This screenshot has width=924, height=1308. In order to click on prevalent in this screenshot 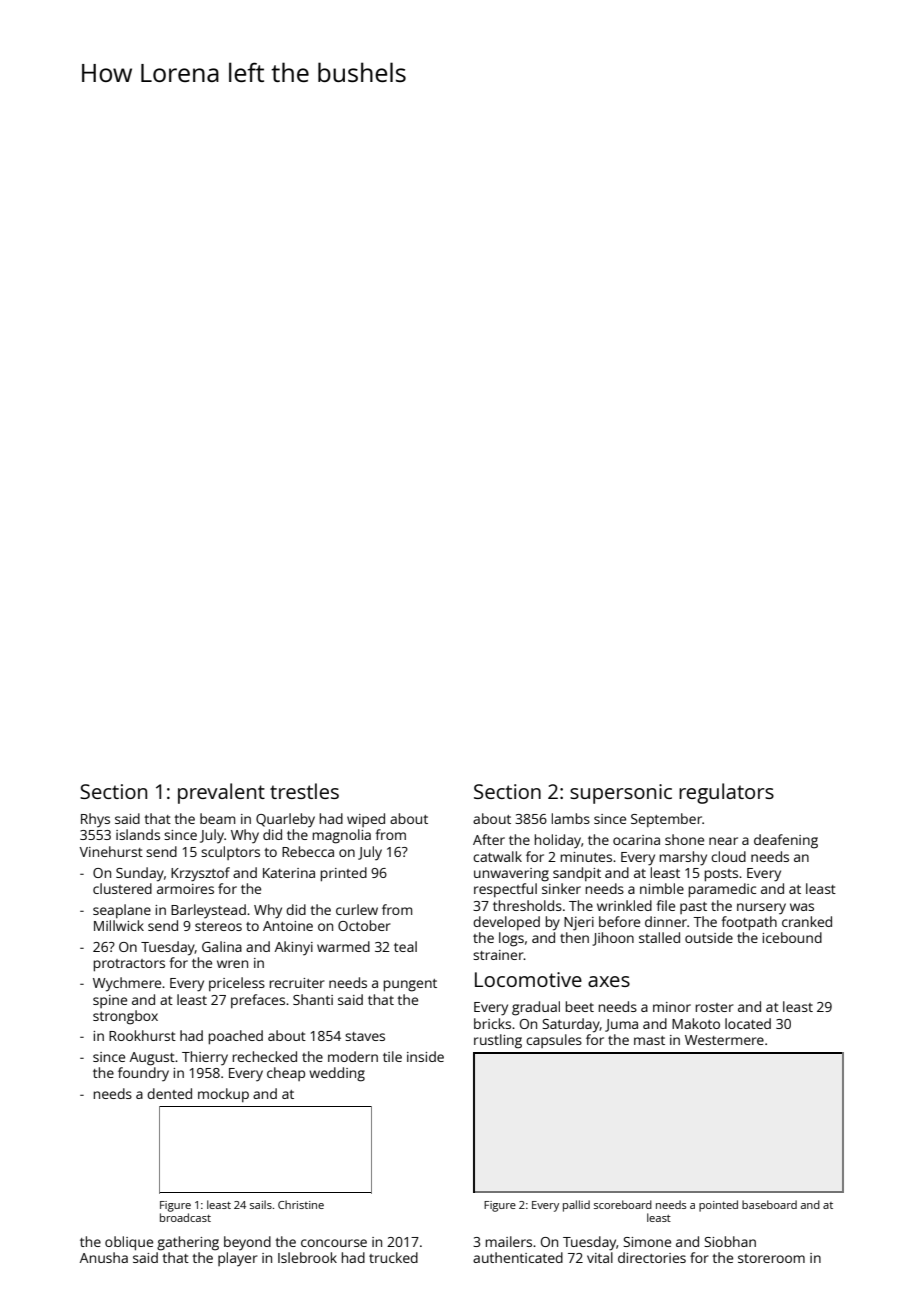, I will do `click(221, 793)`.
